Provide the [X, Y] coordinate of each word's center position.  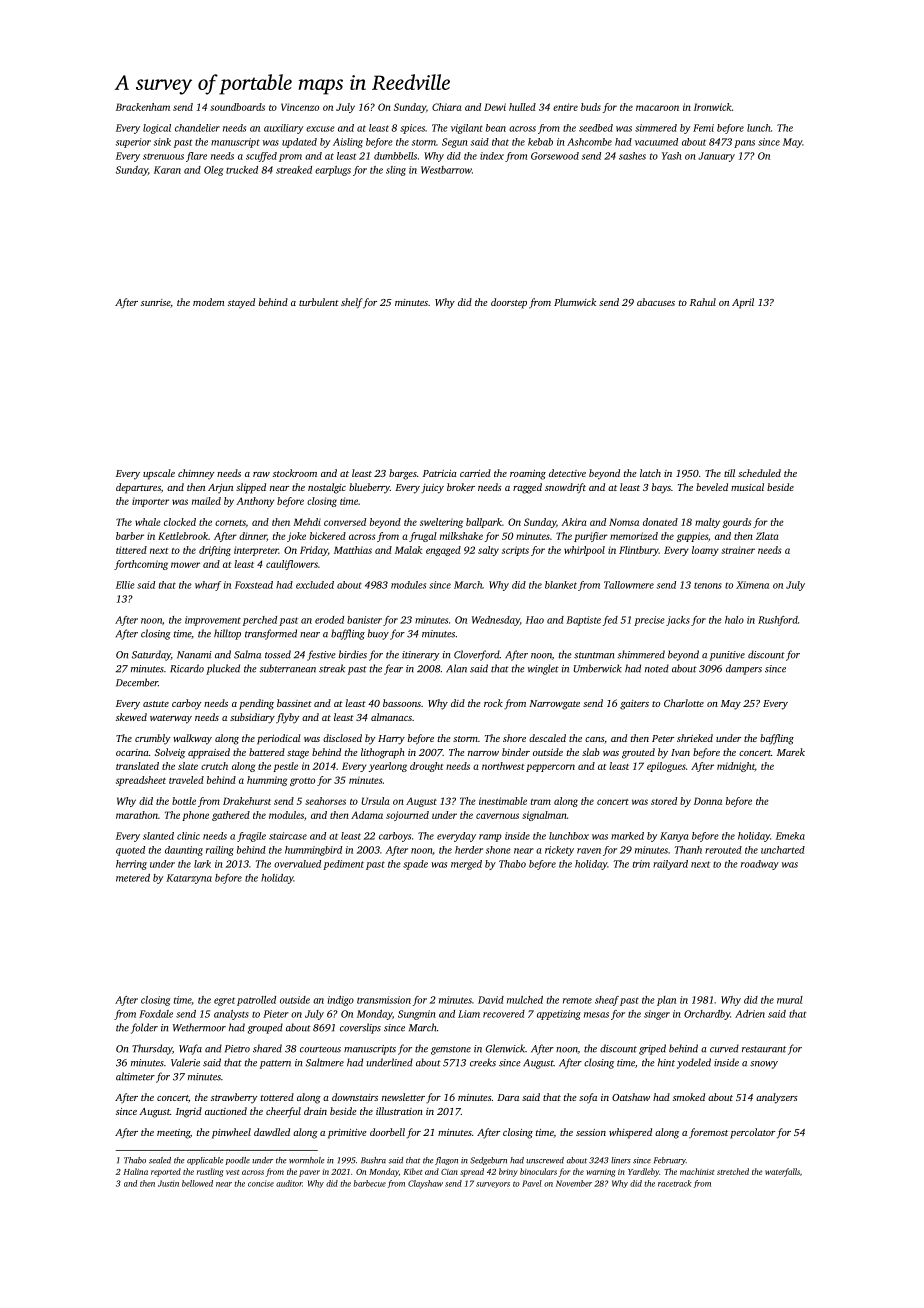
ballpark [484, 523]
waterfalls [782, 1172]
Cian [449, 1172]
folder [144, 1028]
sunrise [155, 302]
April [743, 303]
